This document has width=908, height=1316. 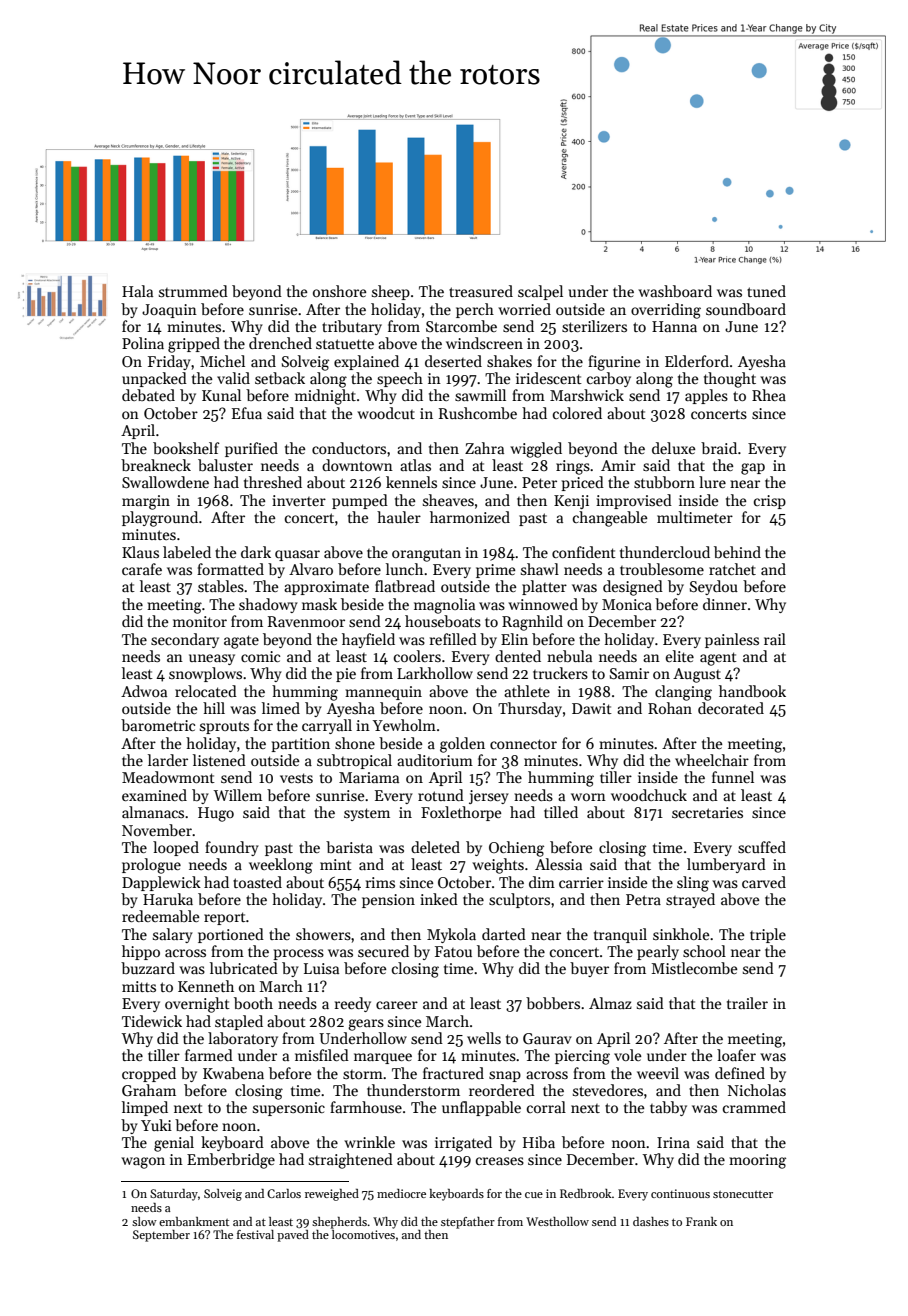 What do you see at coordinates (481, 291) in the document?
I see `treasured` at bounding box center [481, 291].
